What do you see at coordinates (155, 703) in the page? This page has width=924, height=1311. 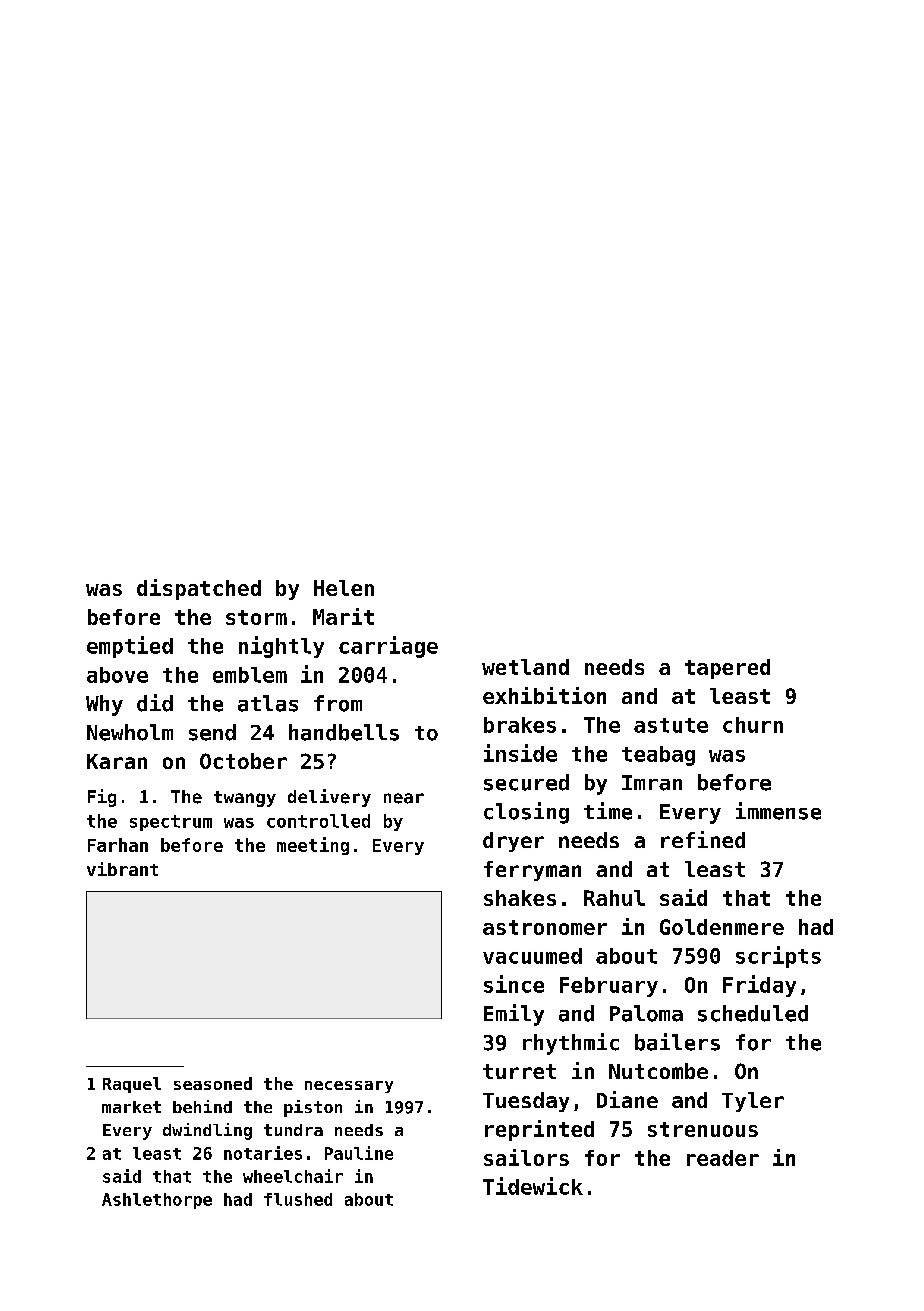 I see `did` at bounding box center [155, 703].
